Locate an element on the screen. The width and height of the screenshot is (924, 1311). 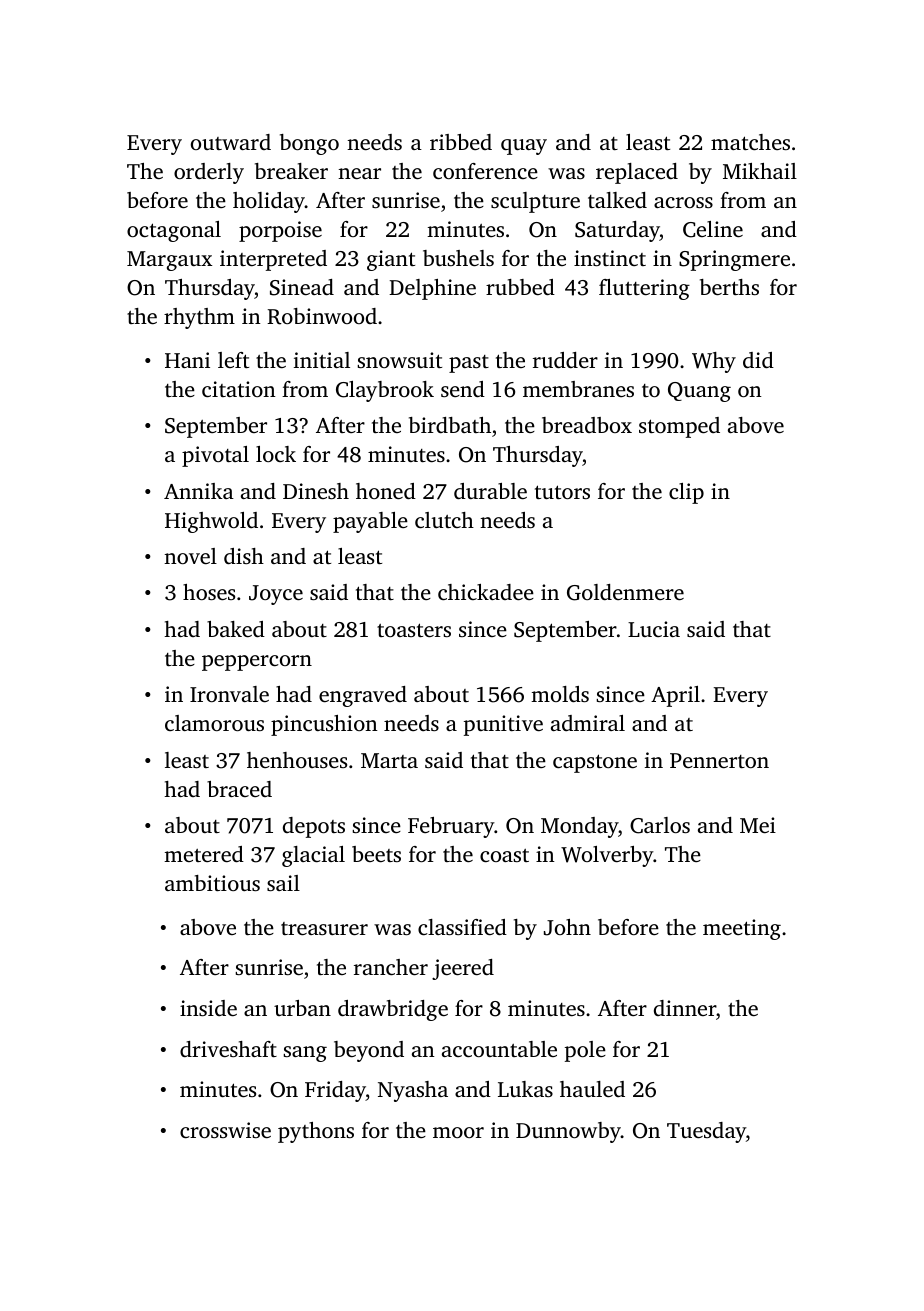
Claybrook is located at coordinates (385, 391).
